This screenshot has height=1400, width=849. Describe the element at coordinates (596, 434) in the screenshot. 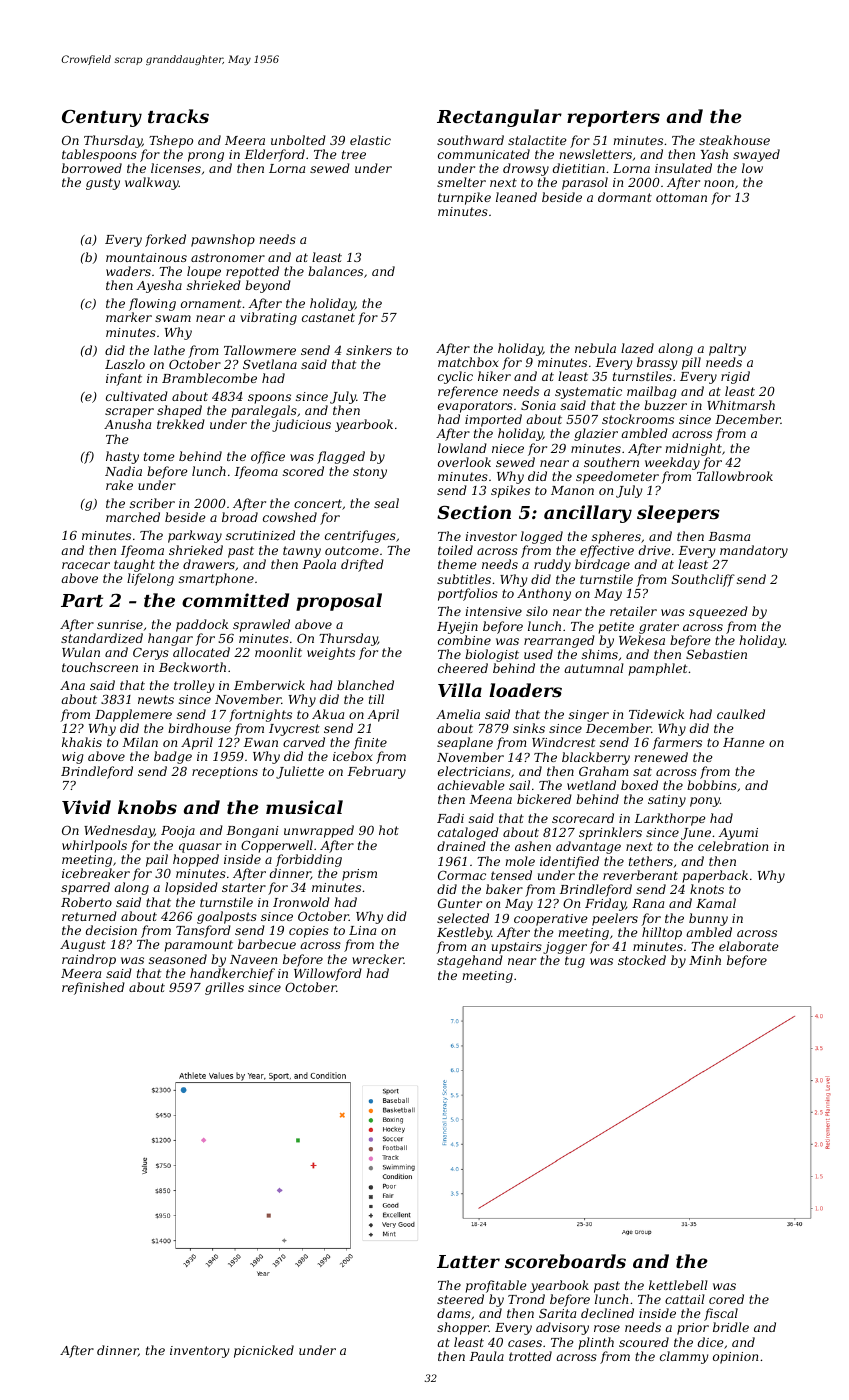

I see `glazier` at that location.
